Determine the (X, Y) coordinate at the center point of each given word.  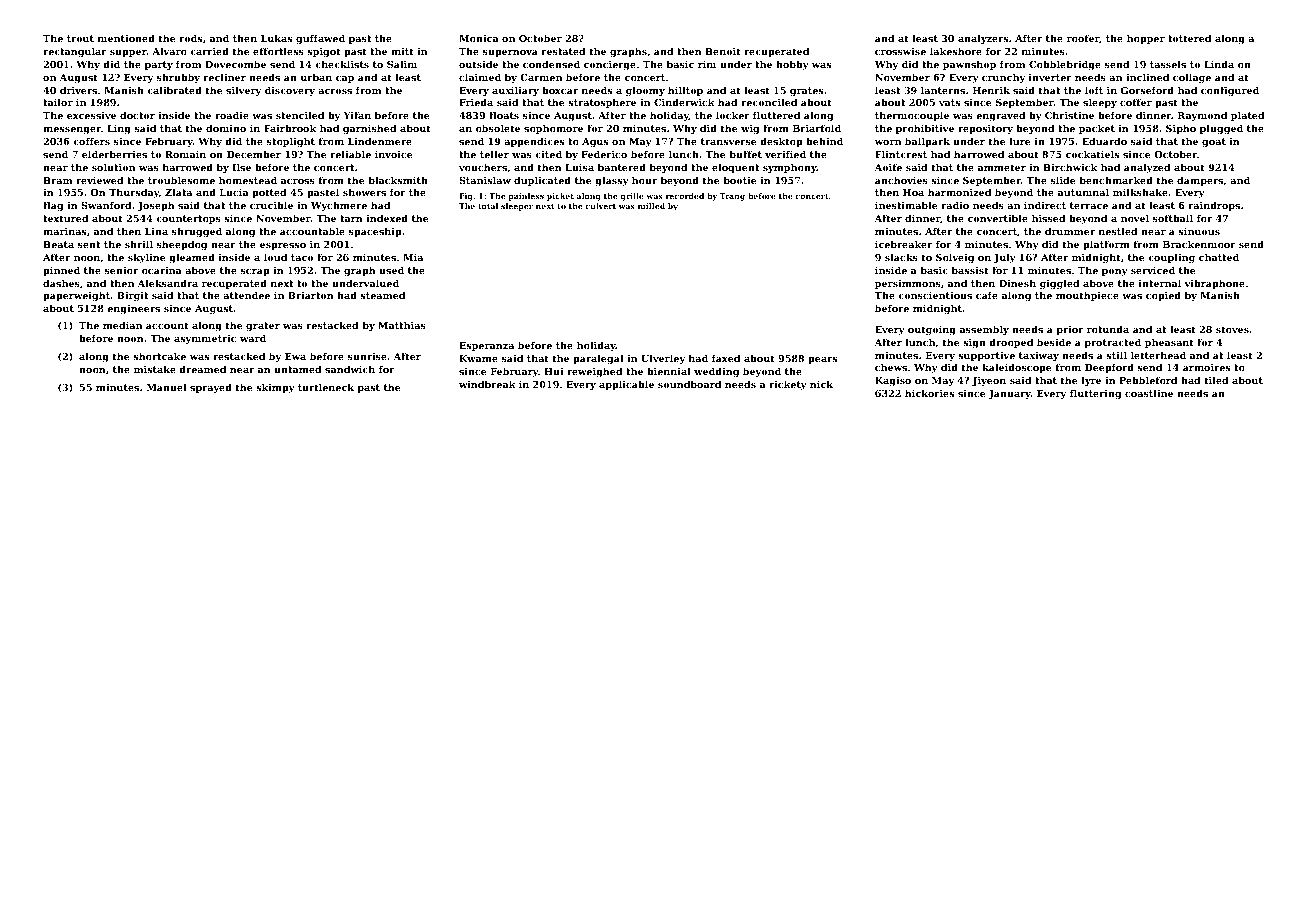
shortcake (159, 356)
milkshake (1140, 192)
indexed (387, 218)
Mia (413, 257)
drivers (78, 90)
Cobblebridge (1065, 65)
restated (563, 51)
